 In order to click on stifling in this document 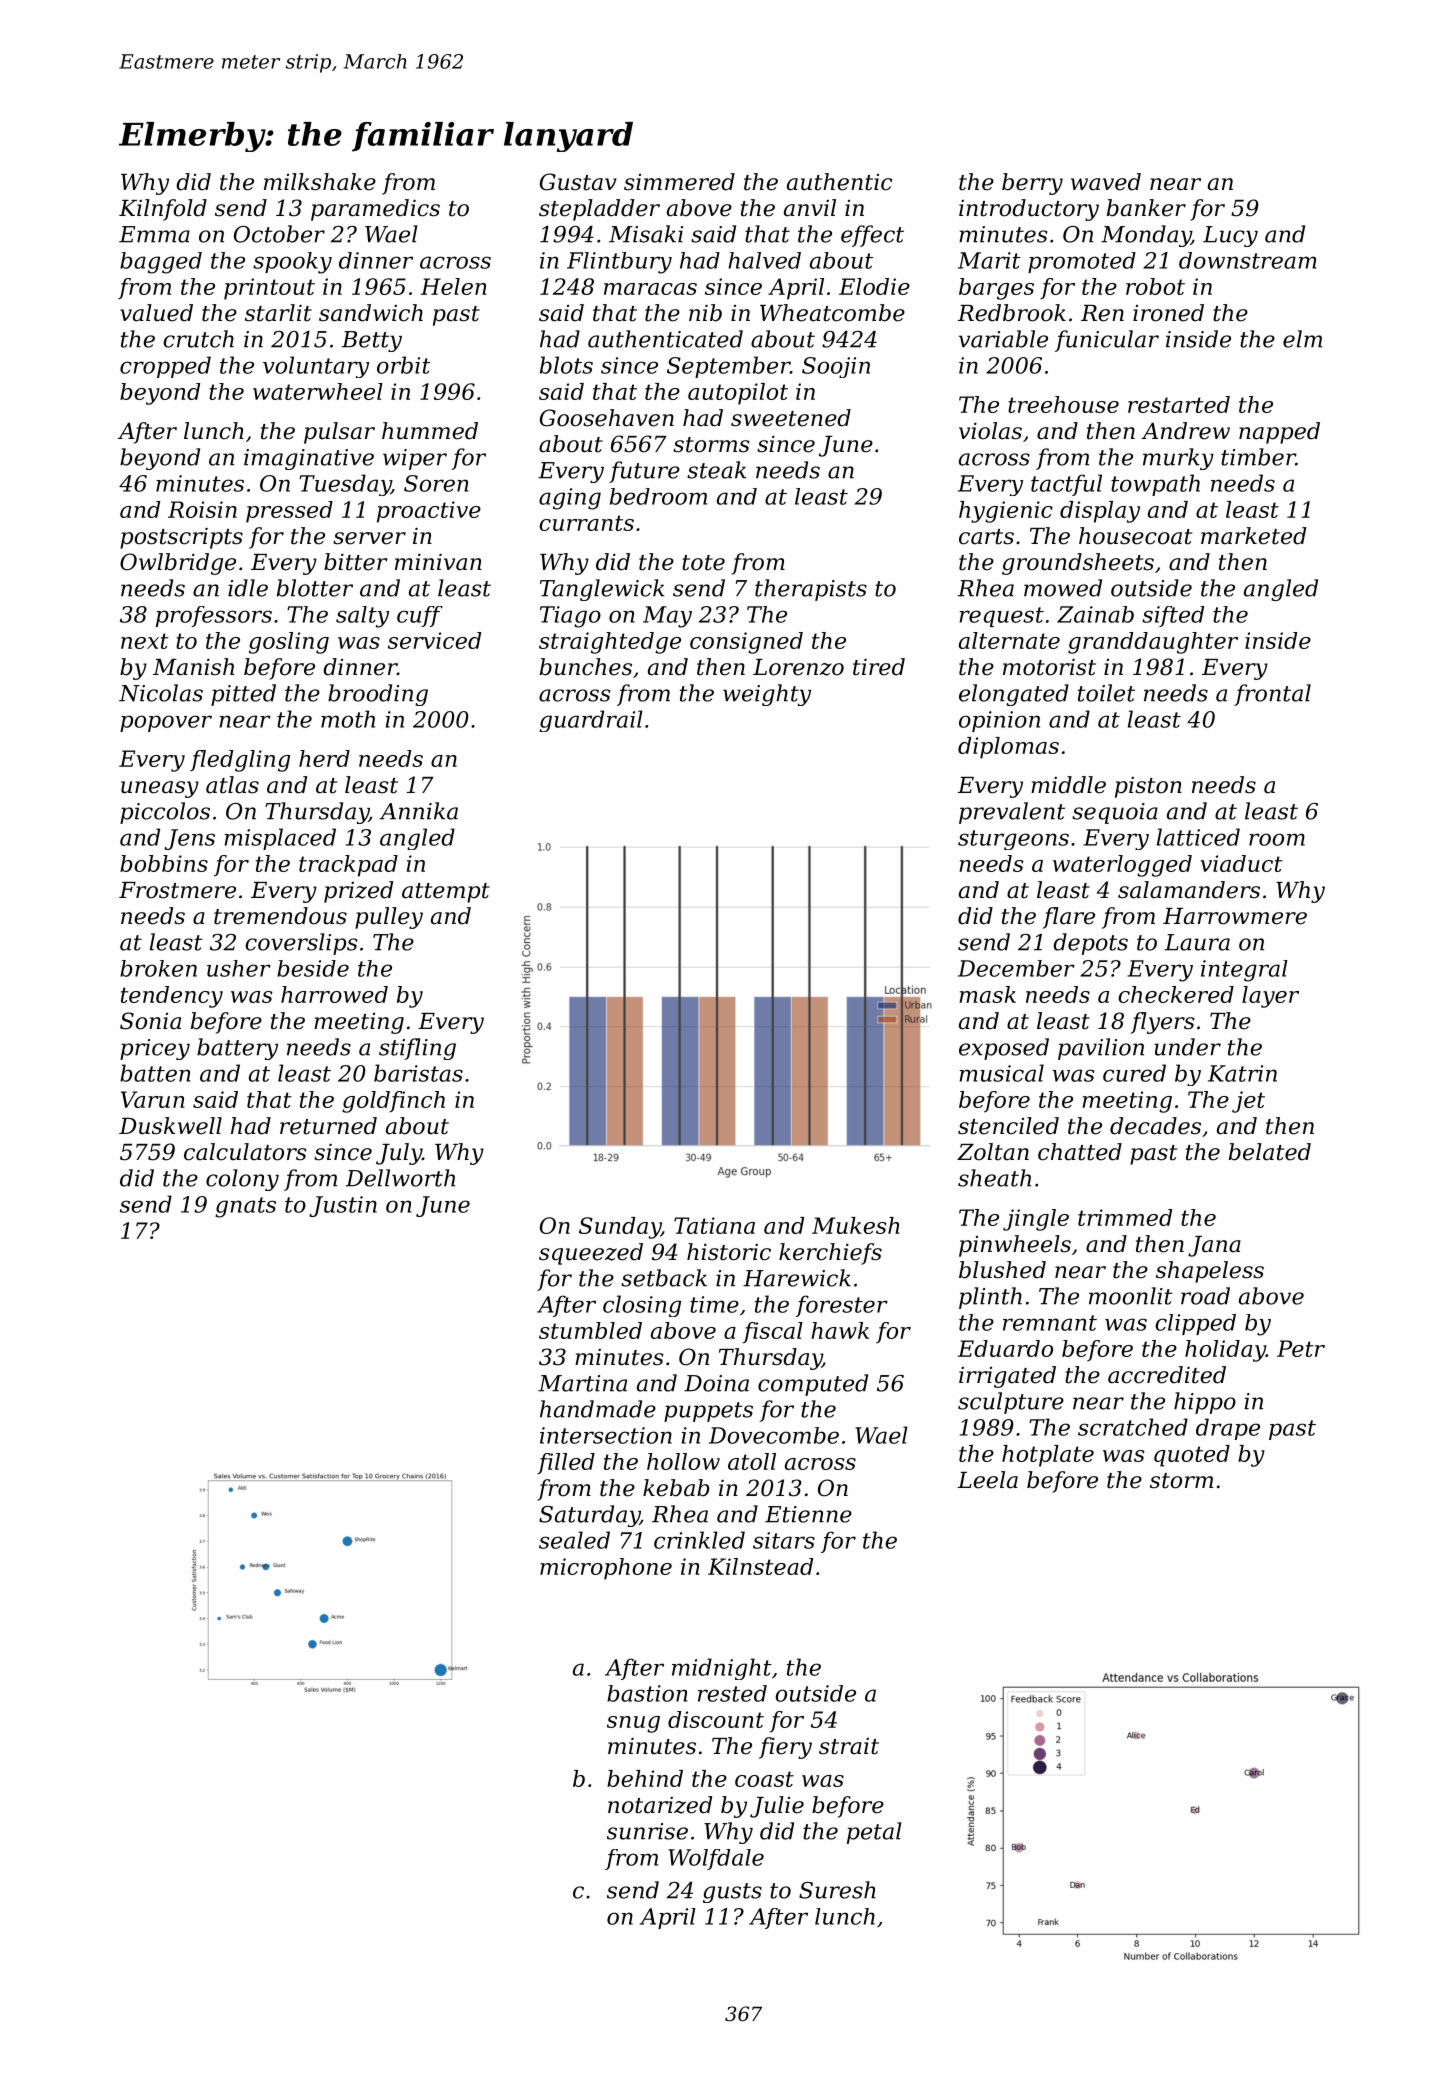, I will do `click(417, 1049)`.
